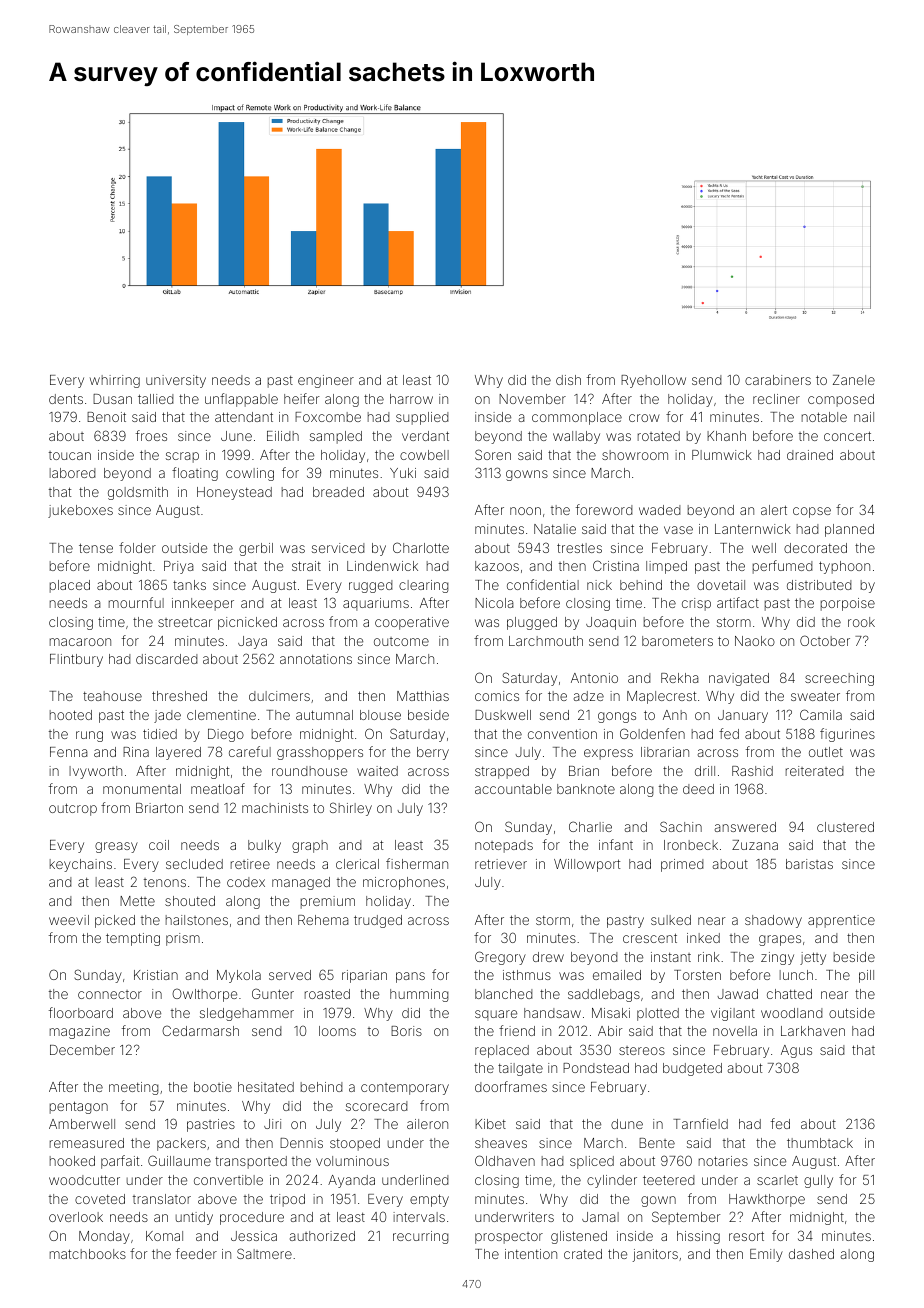  What do you see at coordinates (364, 976) in the document?
I see `riparian` at bounding box center [364, 976].
